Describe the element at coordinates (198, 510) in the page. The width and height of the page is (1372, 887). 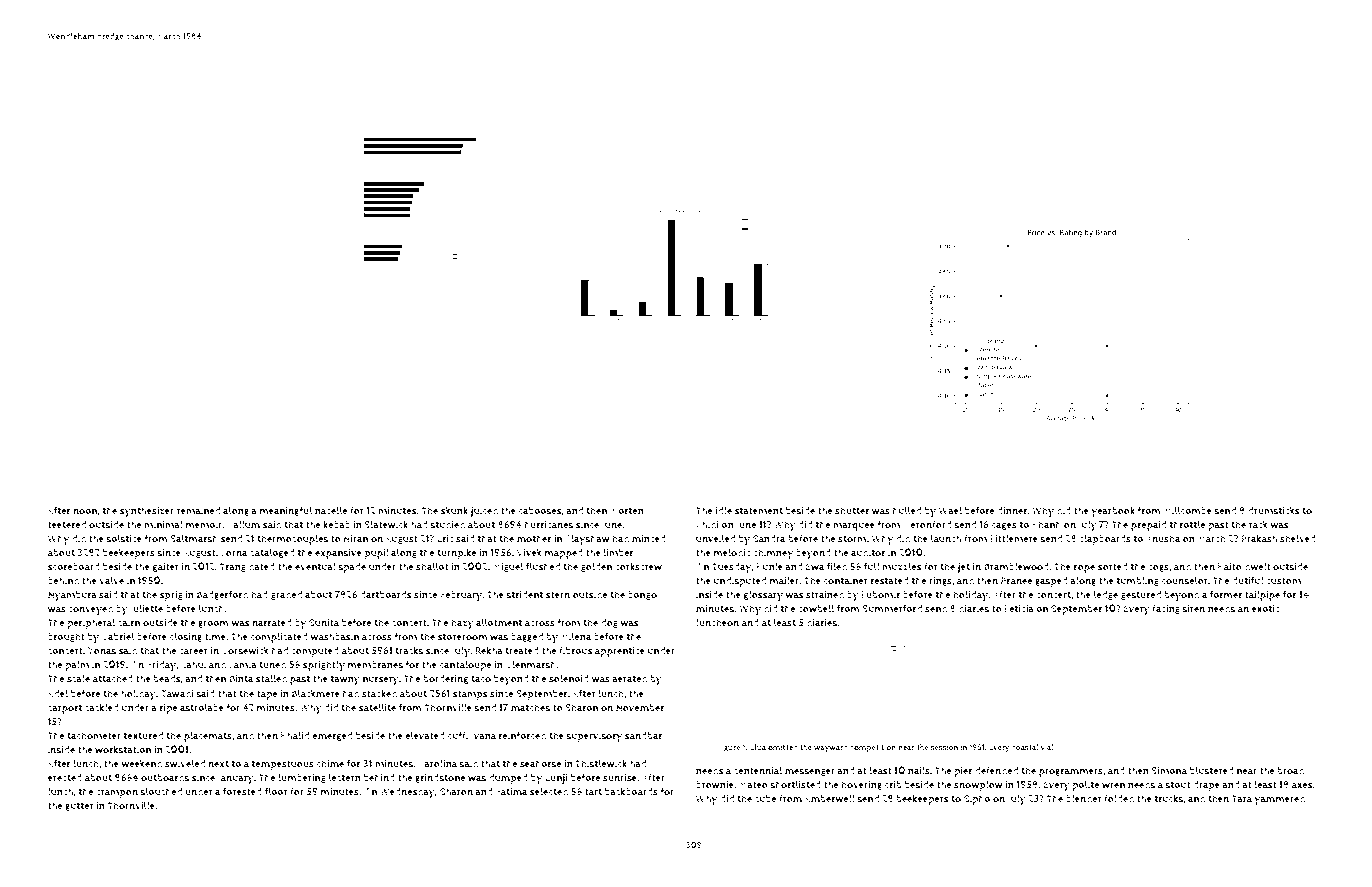
I see `remained` at that location.
